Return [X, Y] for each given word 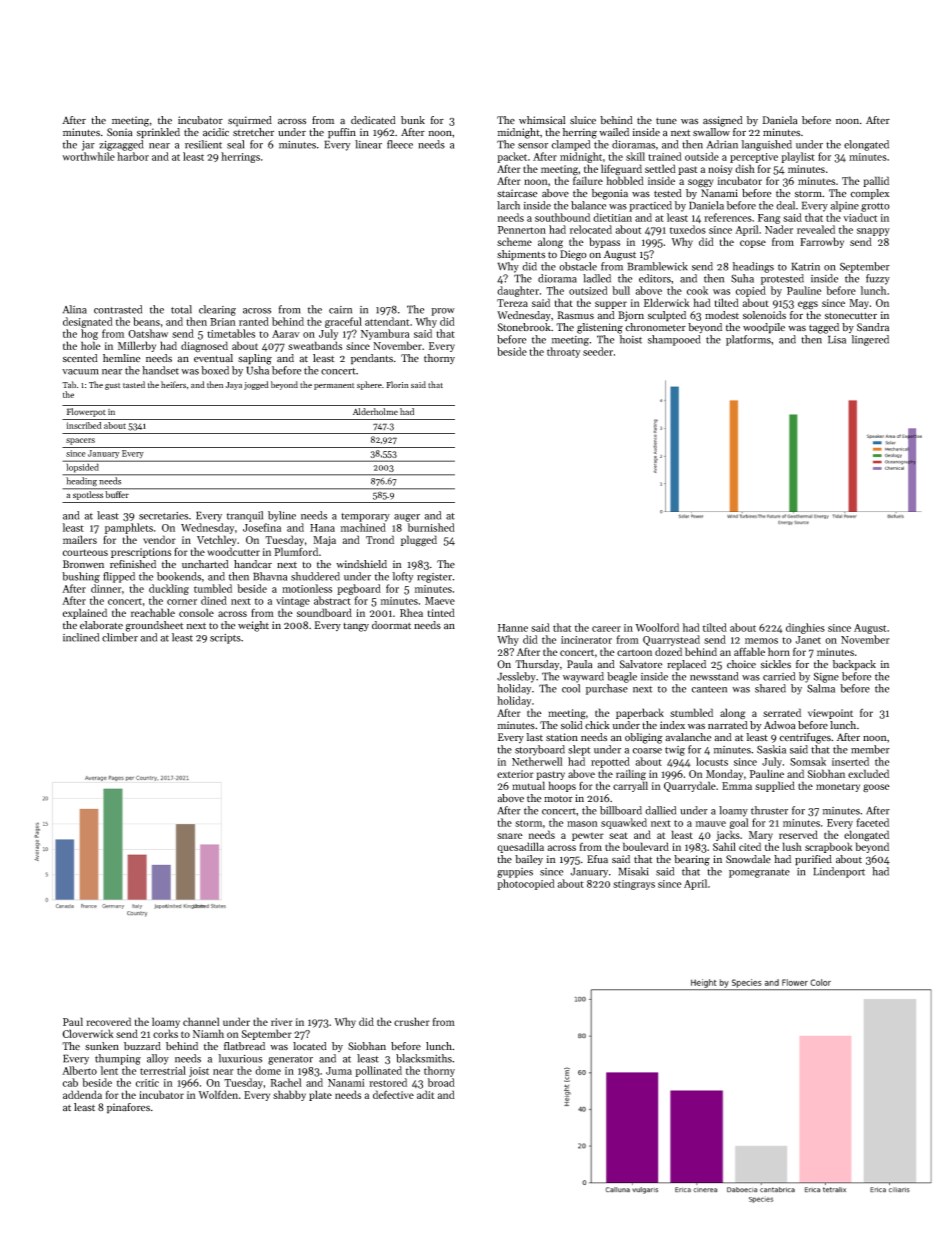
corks [165, 1033]
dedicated [373, 120]
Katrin [805, 266]
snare [510, 836]
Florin [397, 384]
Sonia [119, 132]
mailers [80, 539]
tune [666, 121]
